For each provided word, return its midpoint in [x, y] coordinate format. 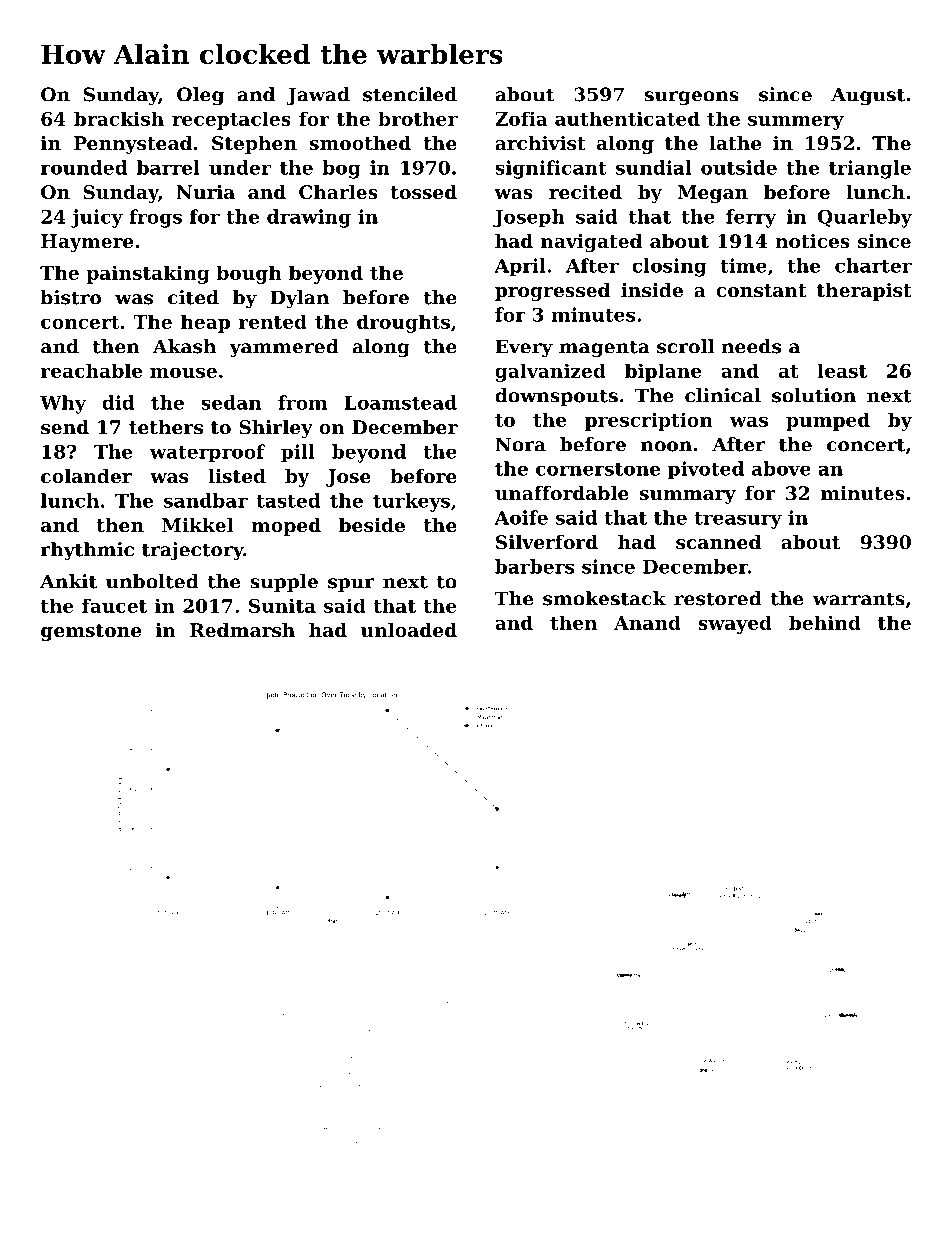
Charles [338, 192]
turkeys [411, 502]
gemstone [91, 632]
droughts [403, 323]
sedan [231, 402]
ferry [751, 218]
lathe [735, 143]
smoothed [360, 143]
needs [751, 346]
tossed [424, 192]
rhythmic [87, 551]
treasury [738, 520]
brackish [119, 118]
